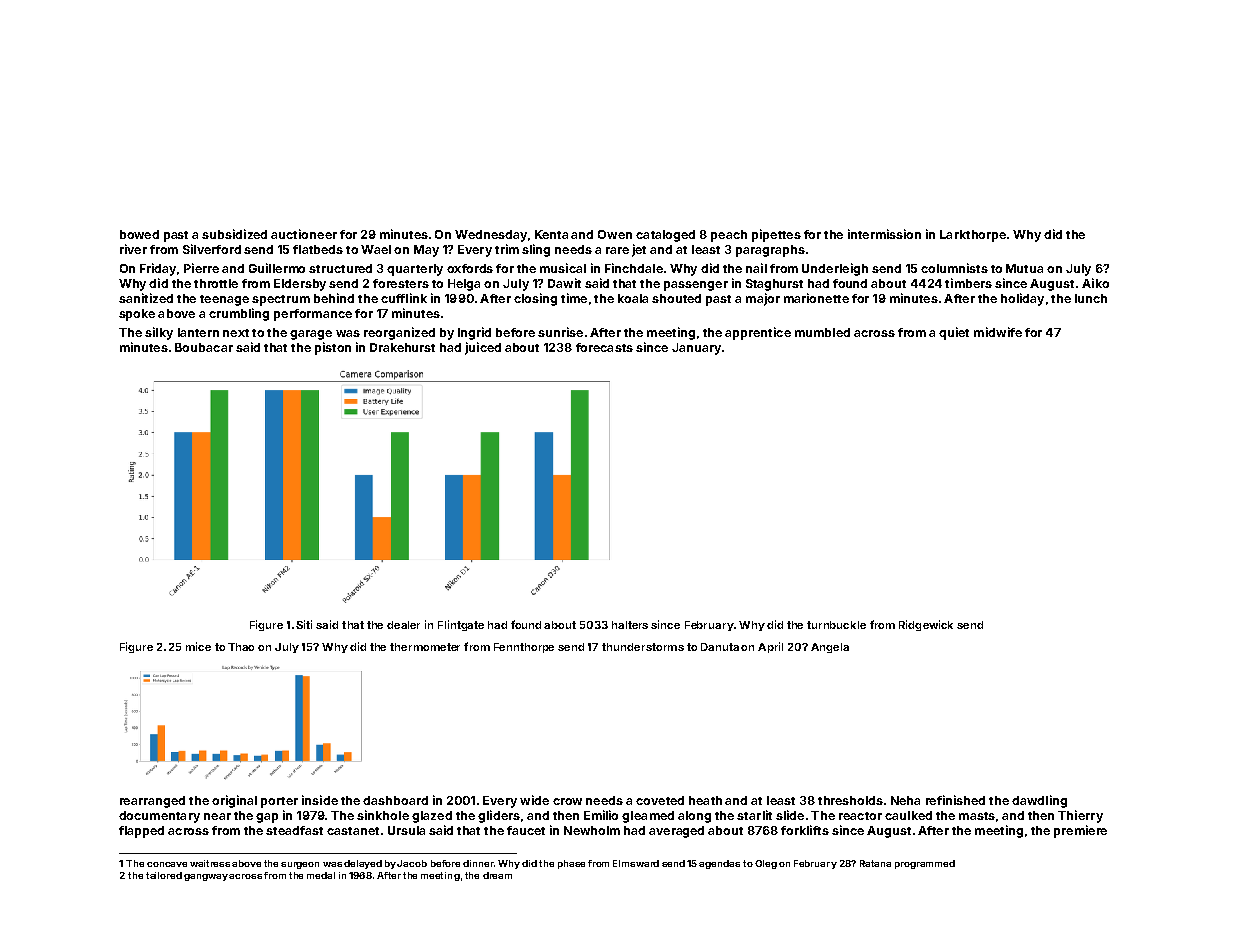 The width and height of the page is (1233, 952). I want to click on bowed, so click(139, 234).
